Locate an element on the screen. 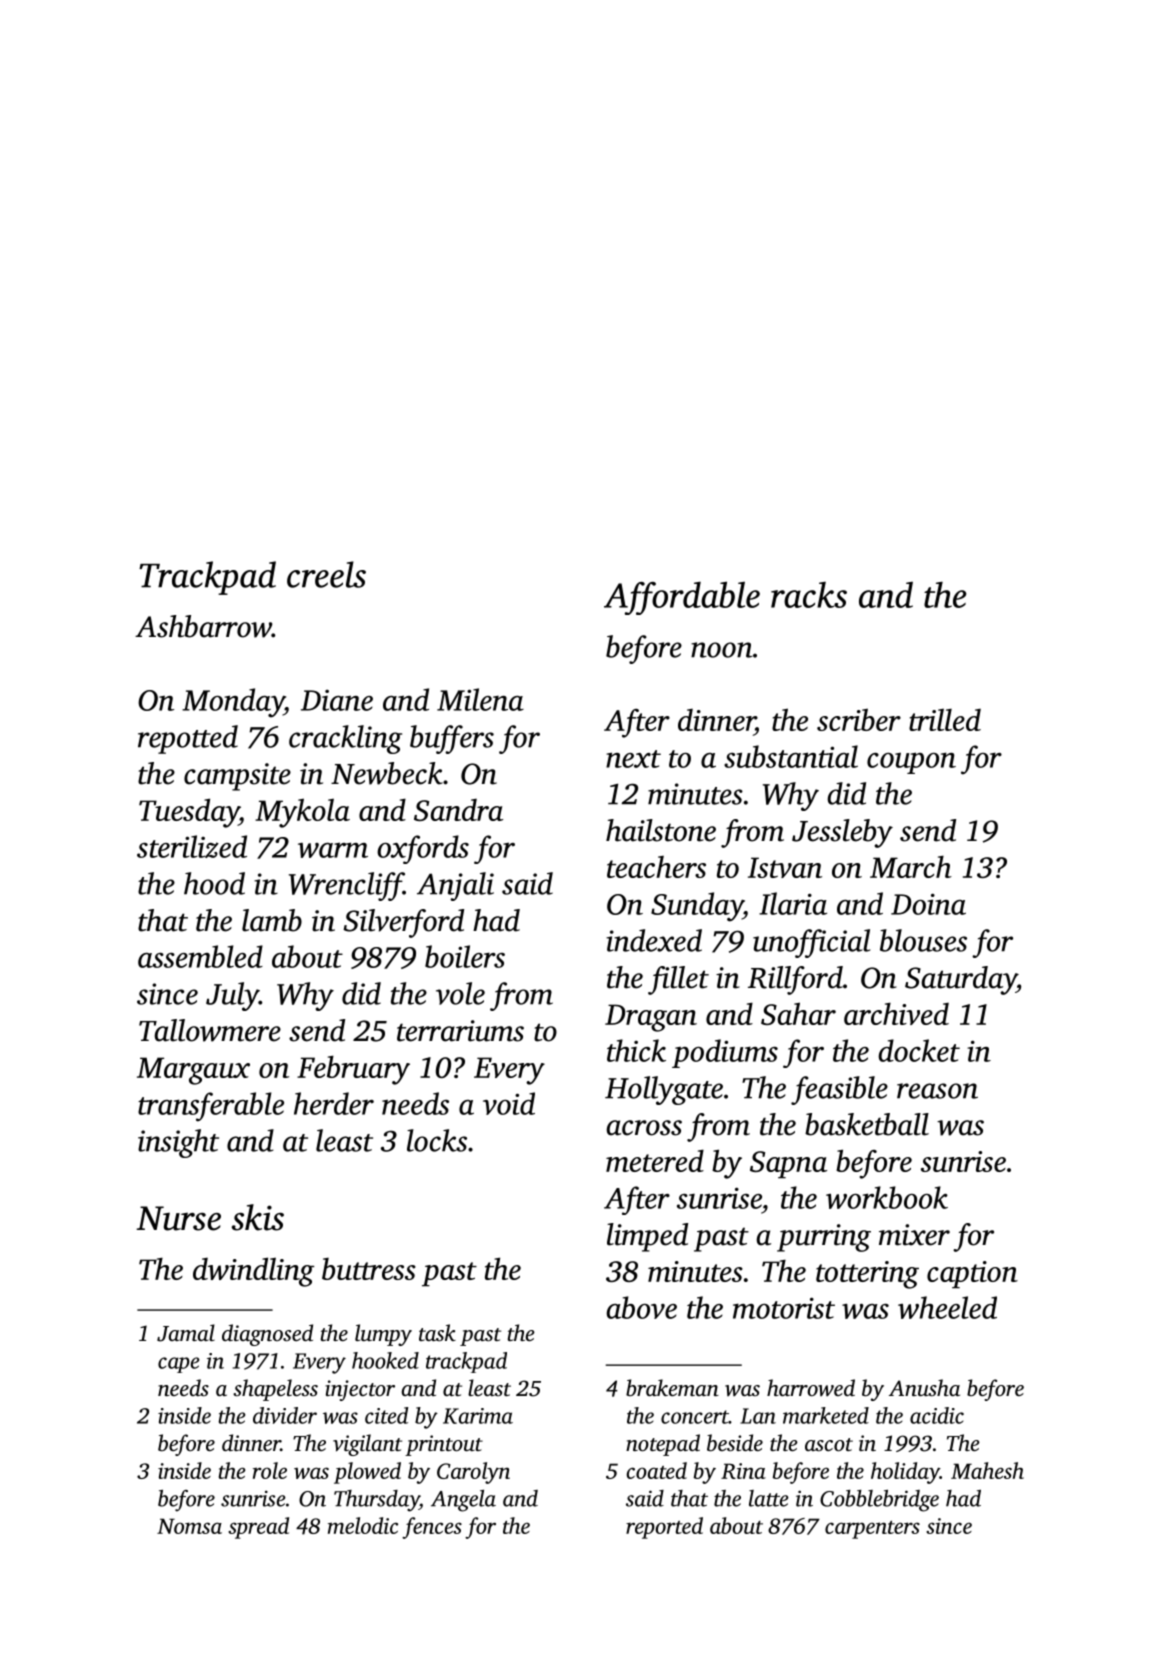 The image size is (1165, 1654). Affordable is located at coordinates (682, 598).
